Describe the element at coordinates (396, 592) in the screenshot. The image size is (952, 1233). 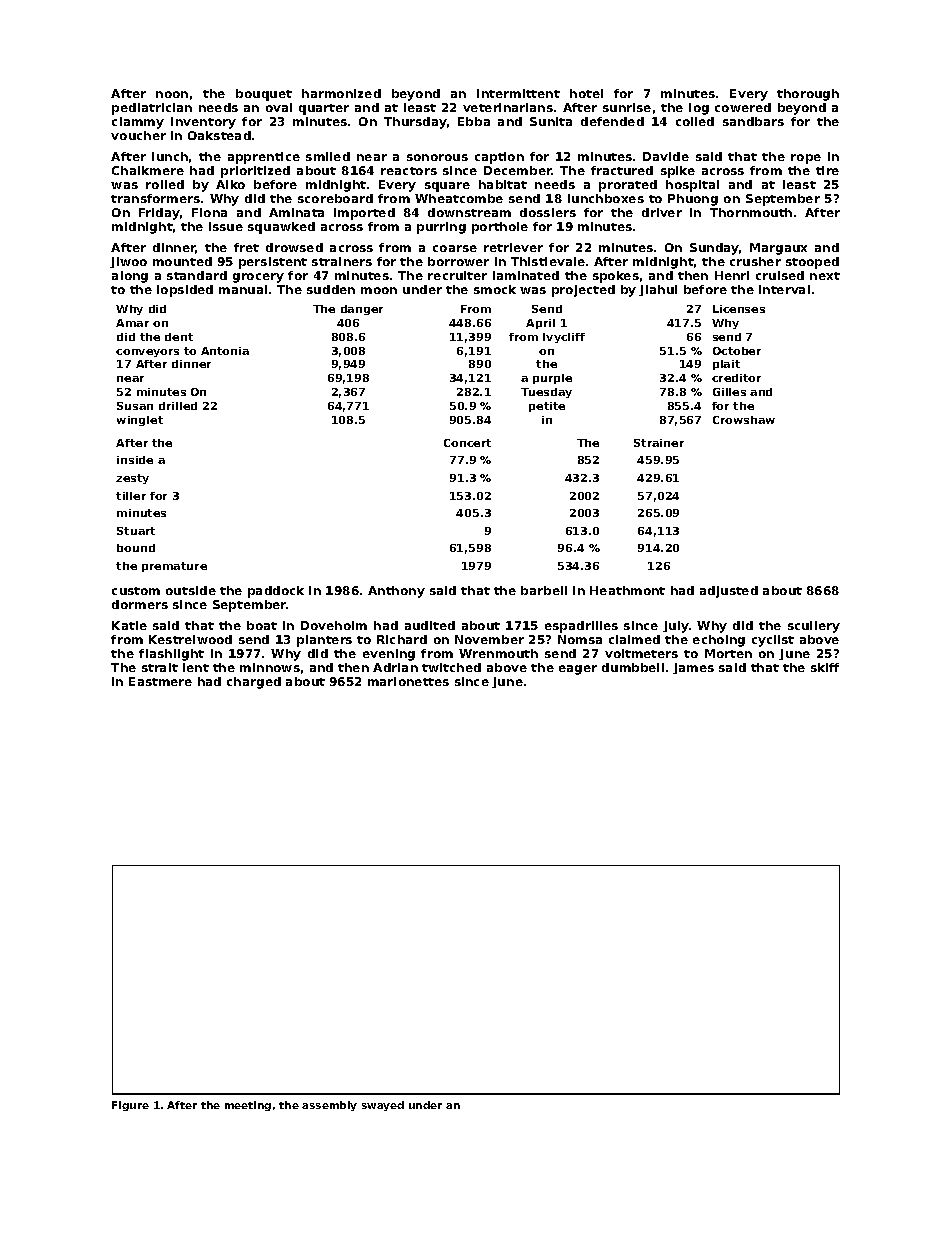
I see `Anthony` at that location.
